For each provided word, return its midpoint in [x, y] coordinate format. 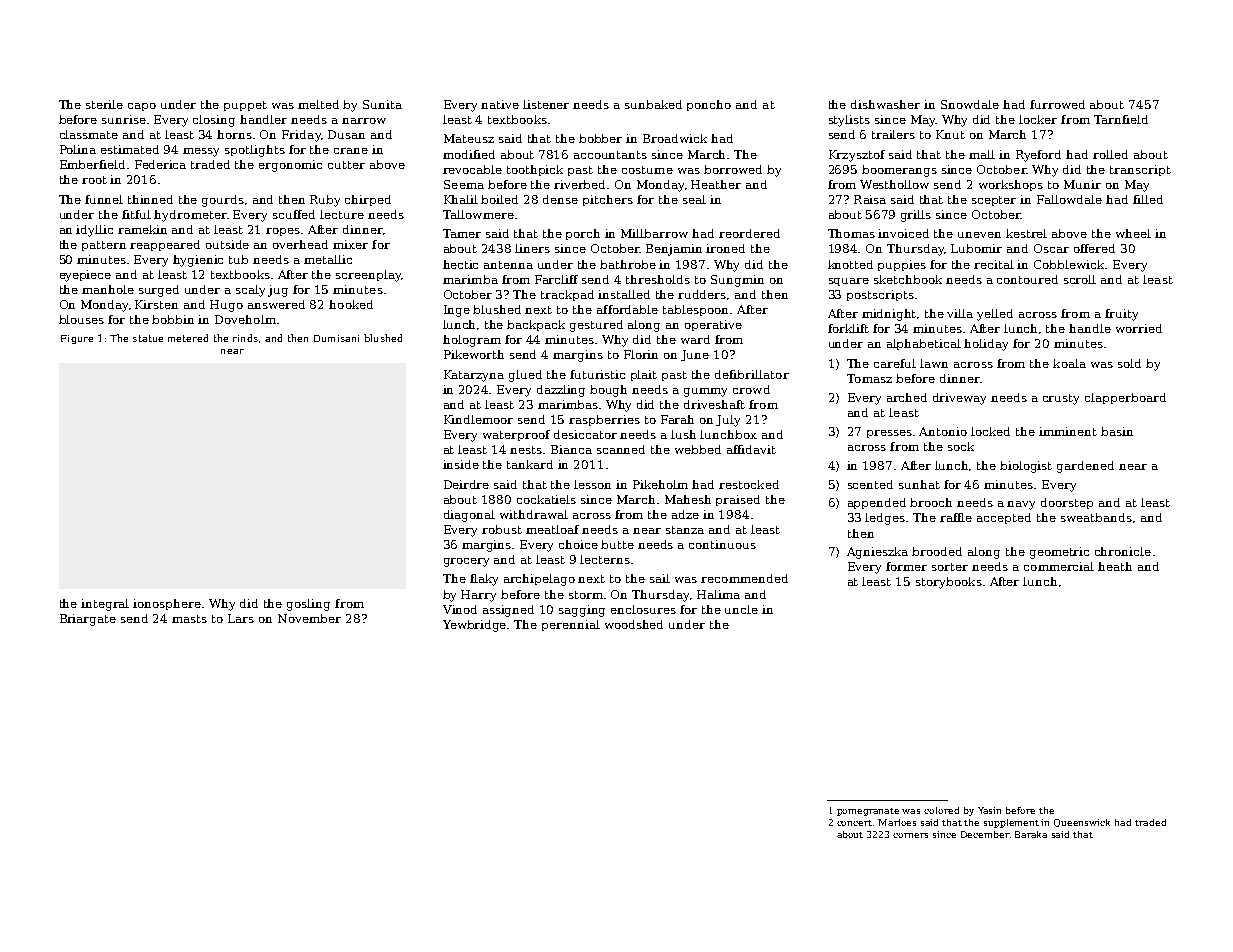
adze [685, 514]
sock [961, 446]
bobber [600, 138]
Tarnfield [1121, 119]
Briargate [88, 620]
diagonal [469, 516]
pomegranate [868, 812]
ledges [885, 519]
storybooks [949, 583]
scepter [994, 201]
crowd [751, 389]
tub [238, 259]
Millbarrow [654, 233]
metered [188, 338]
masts [189, 619]
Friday [301, 136]
